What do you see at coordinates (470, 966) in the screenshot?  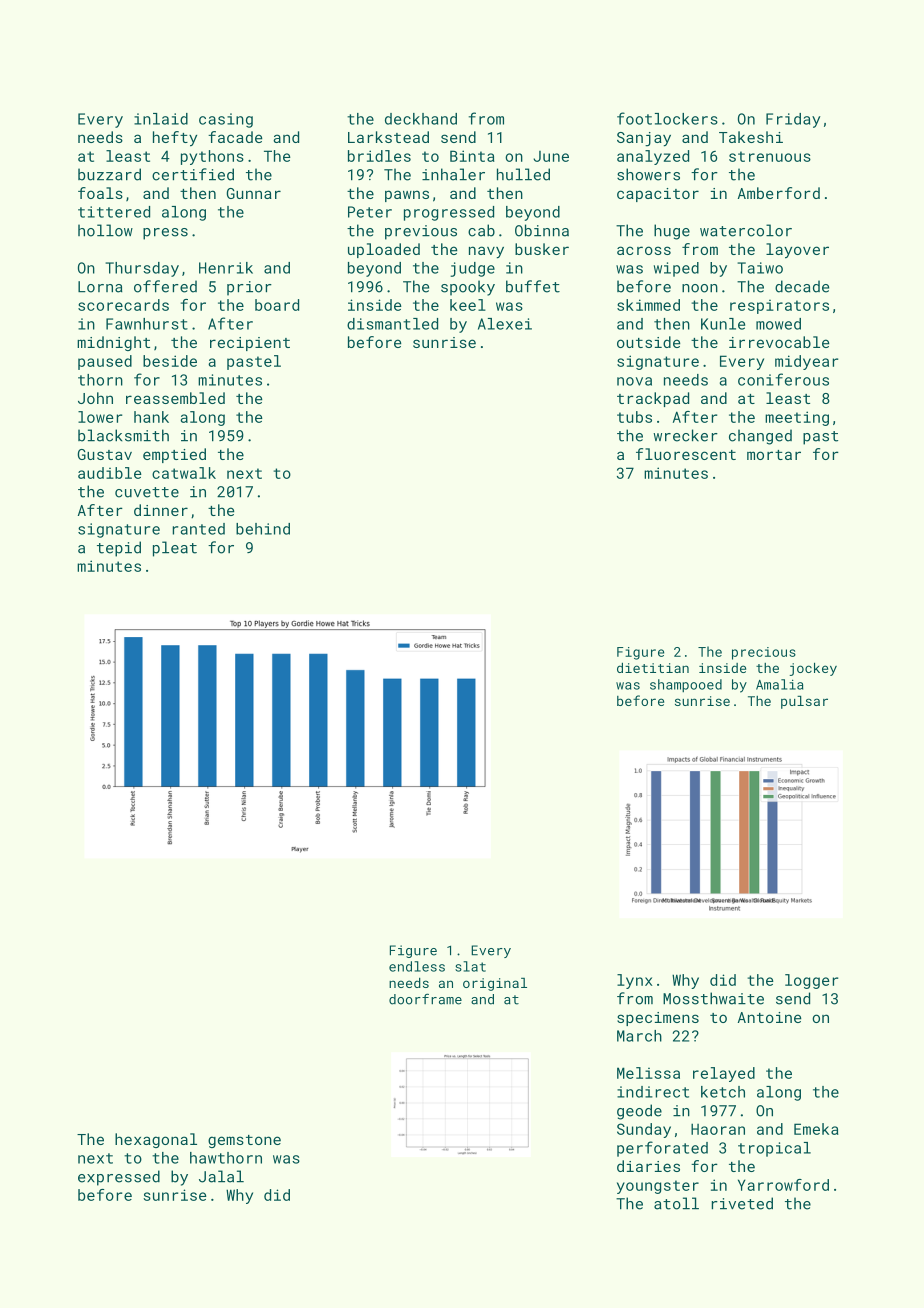 I see `slat` at bounding box center [470, 966].
